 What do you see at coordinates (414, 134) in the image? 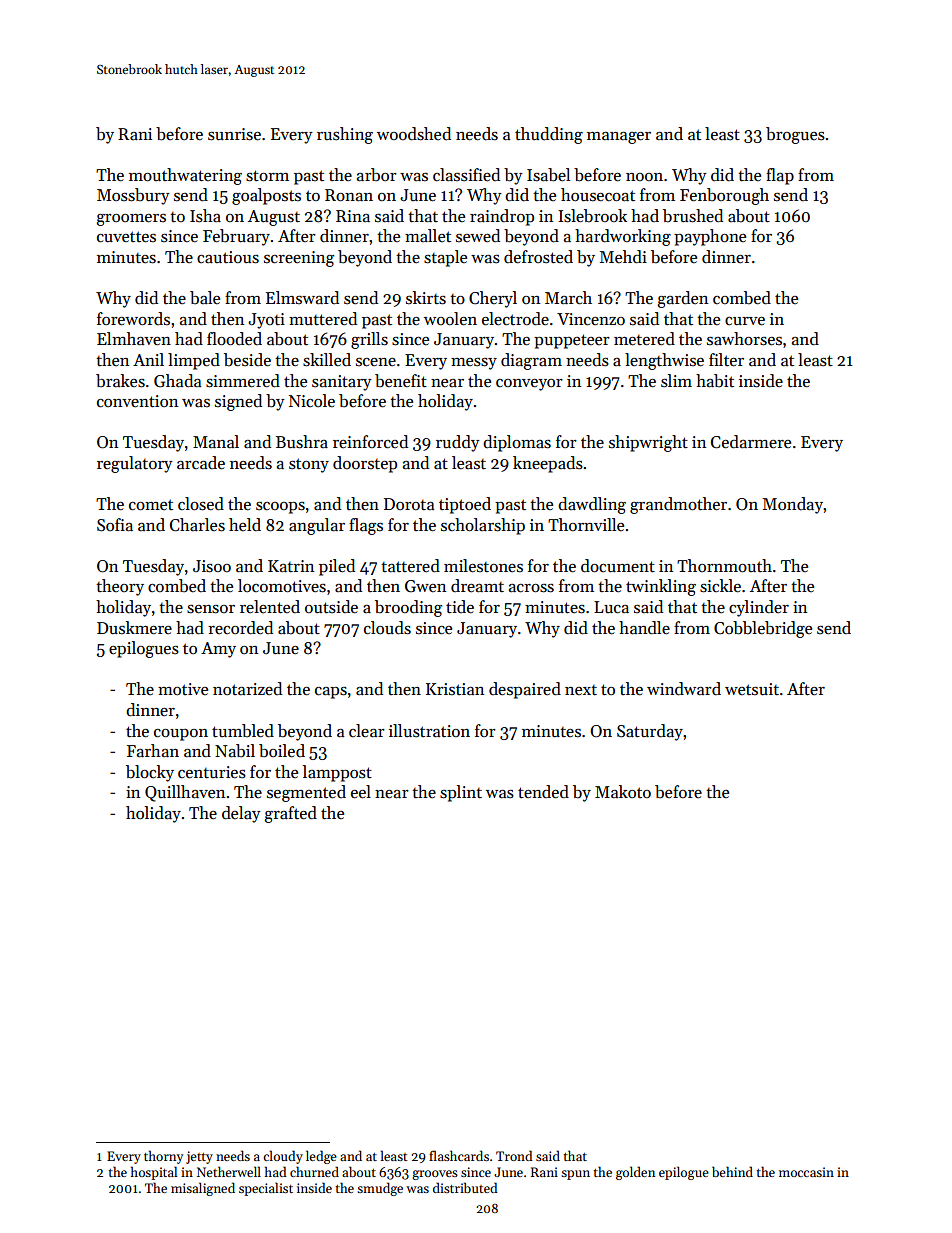
I see `woodshed` at bounding box center [414, 134].
